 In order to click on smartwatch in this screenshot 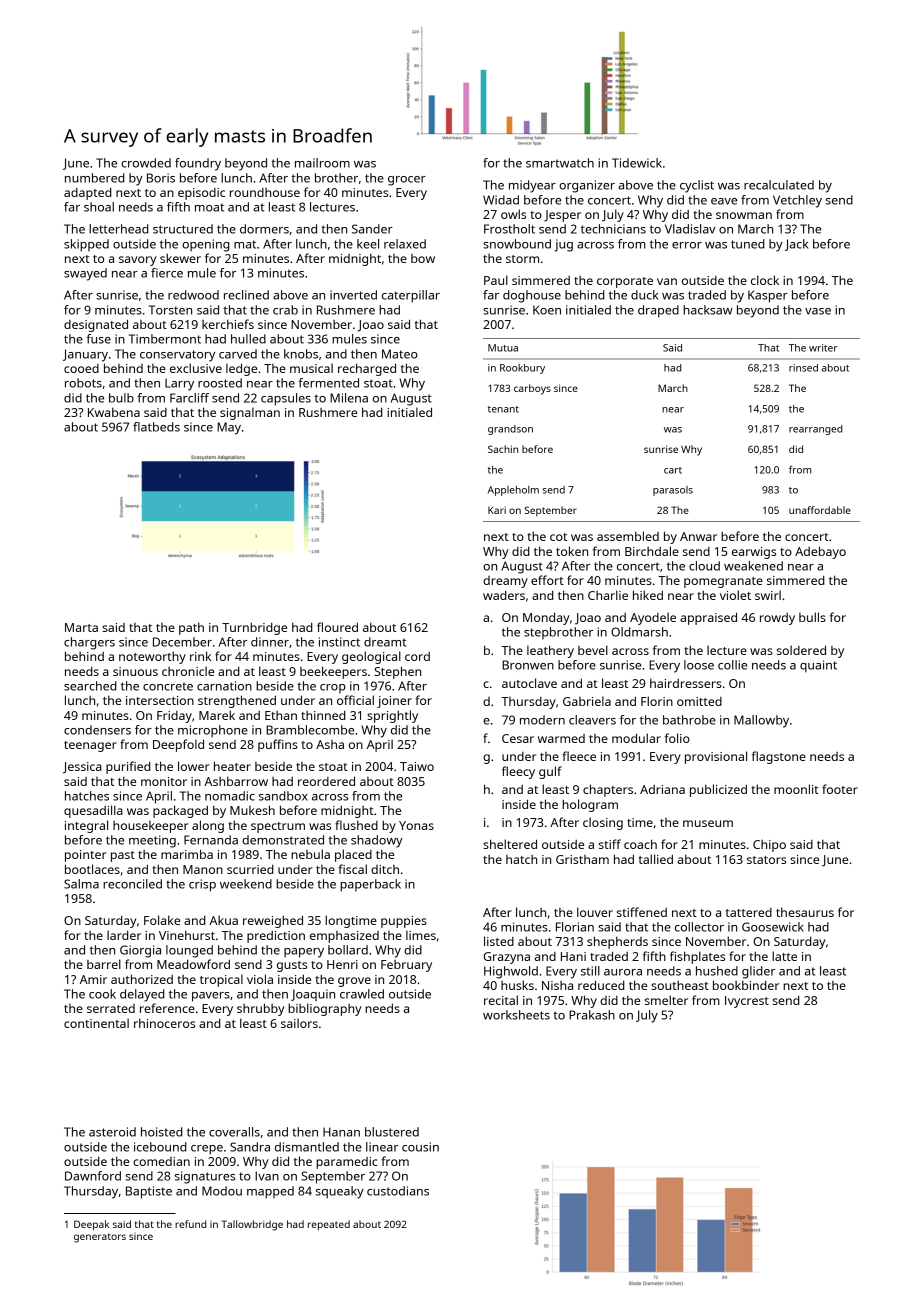, I will do `click(560, 163)`.
